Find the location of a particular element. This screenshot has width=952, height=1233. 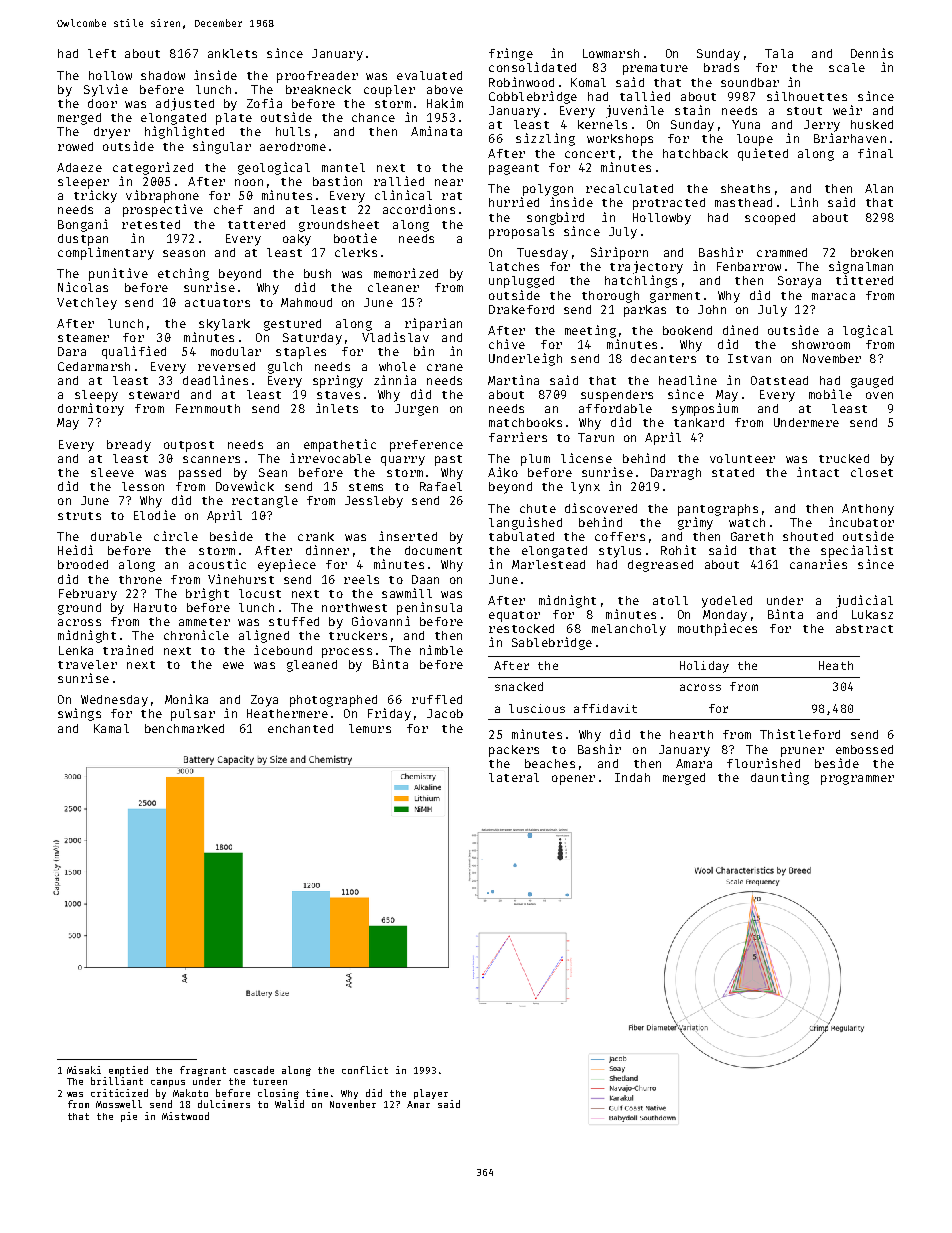

skylark is located at coordinates (224, 325).
